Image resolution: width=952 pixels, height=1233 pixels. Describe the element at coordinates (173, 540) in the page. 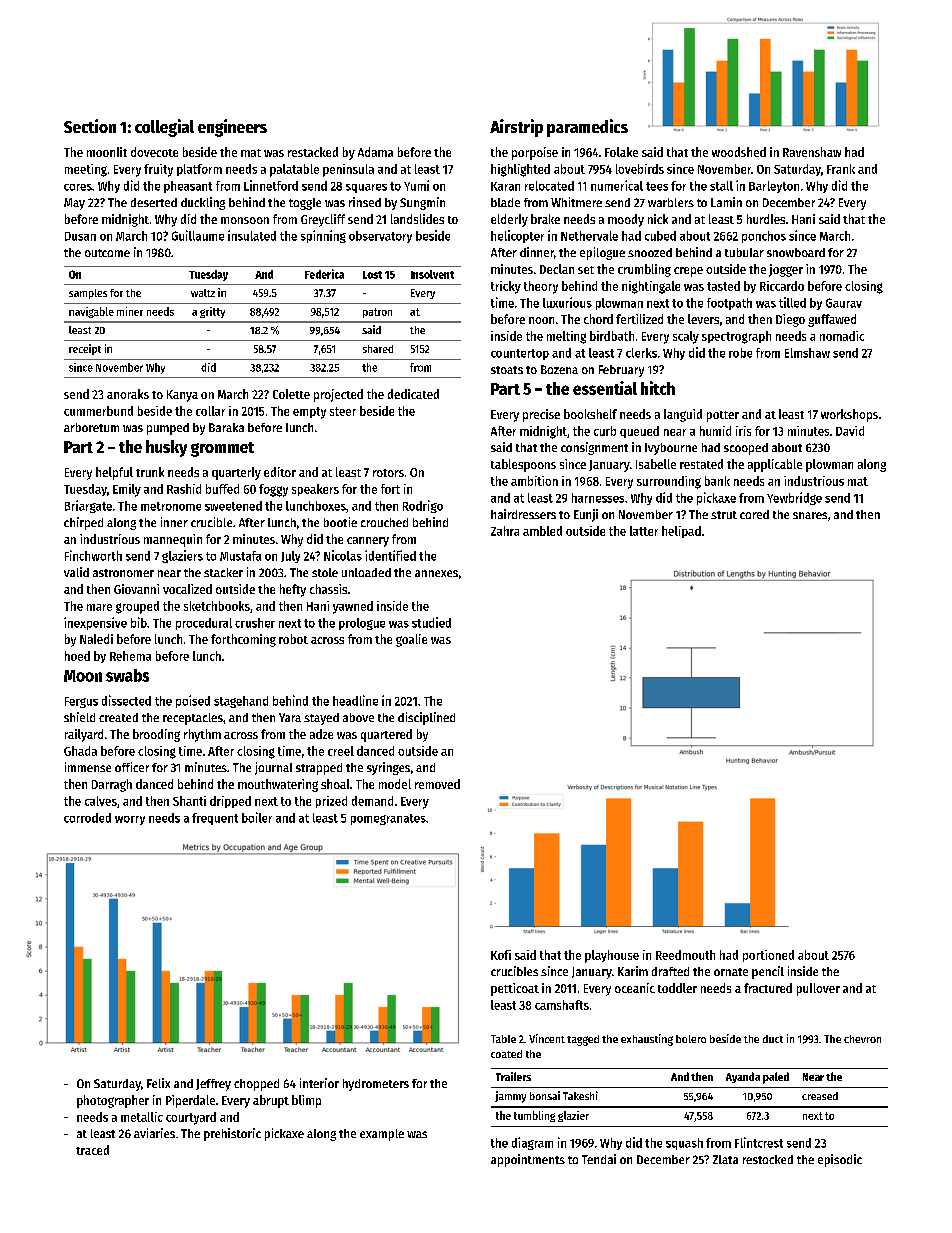

I see `mannequin` at that location.
